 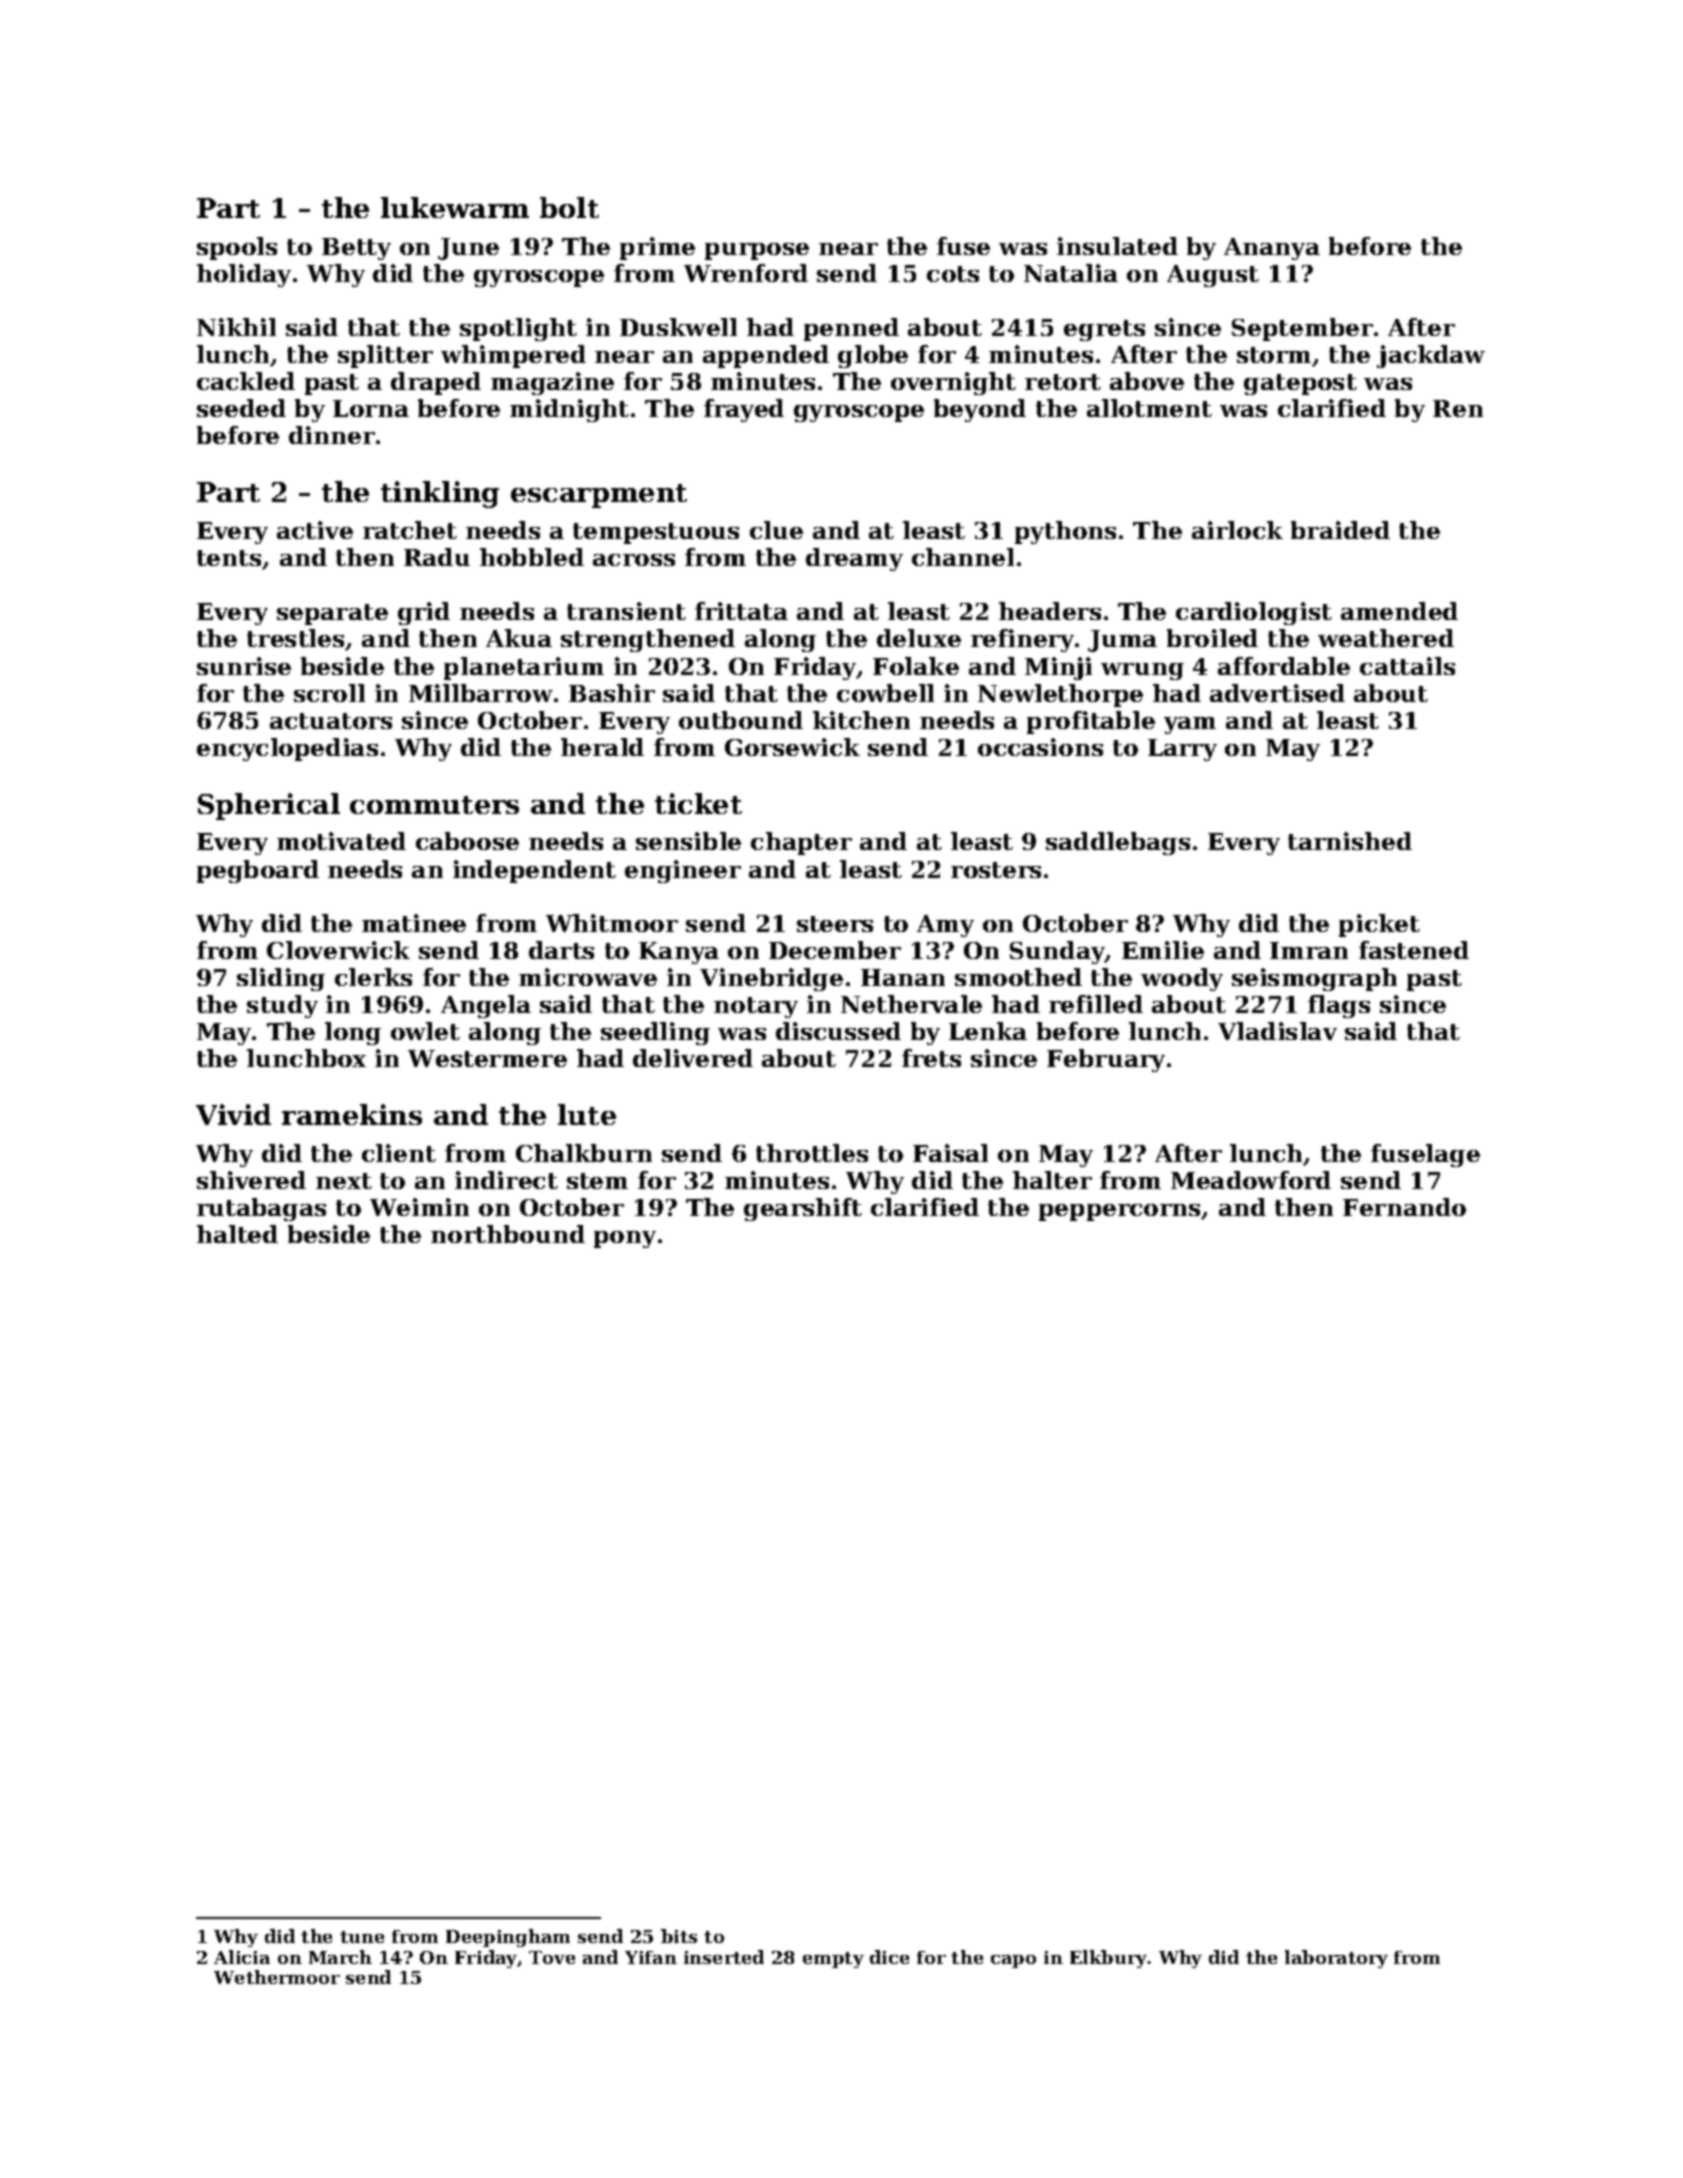 I want to click on penned, so click(x=851, y=329).
